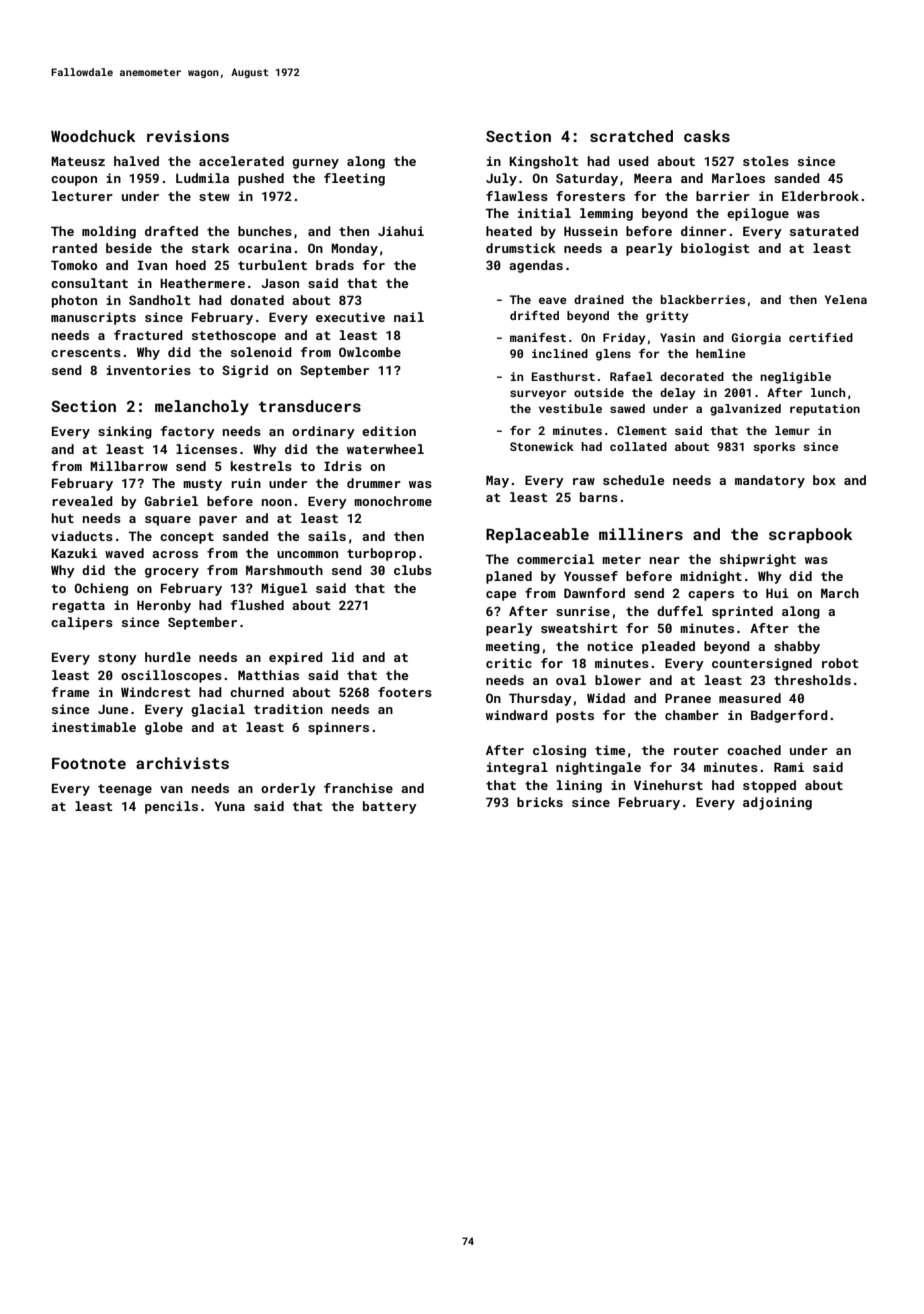 The image size is (924, 1314). I want to click on revisions, so click(188, 136).
